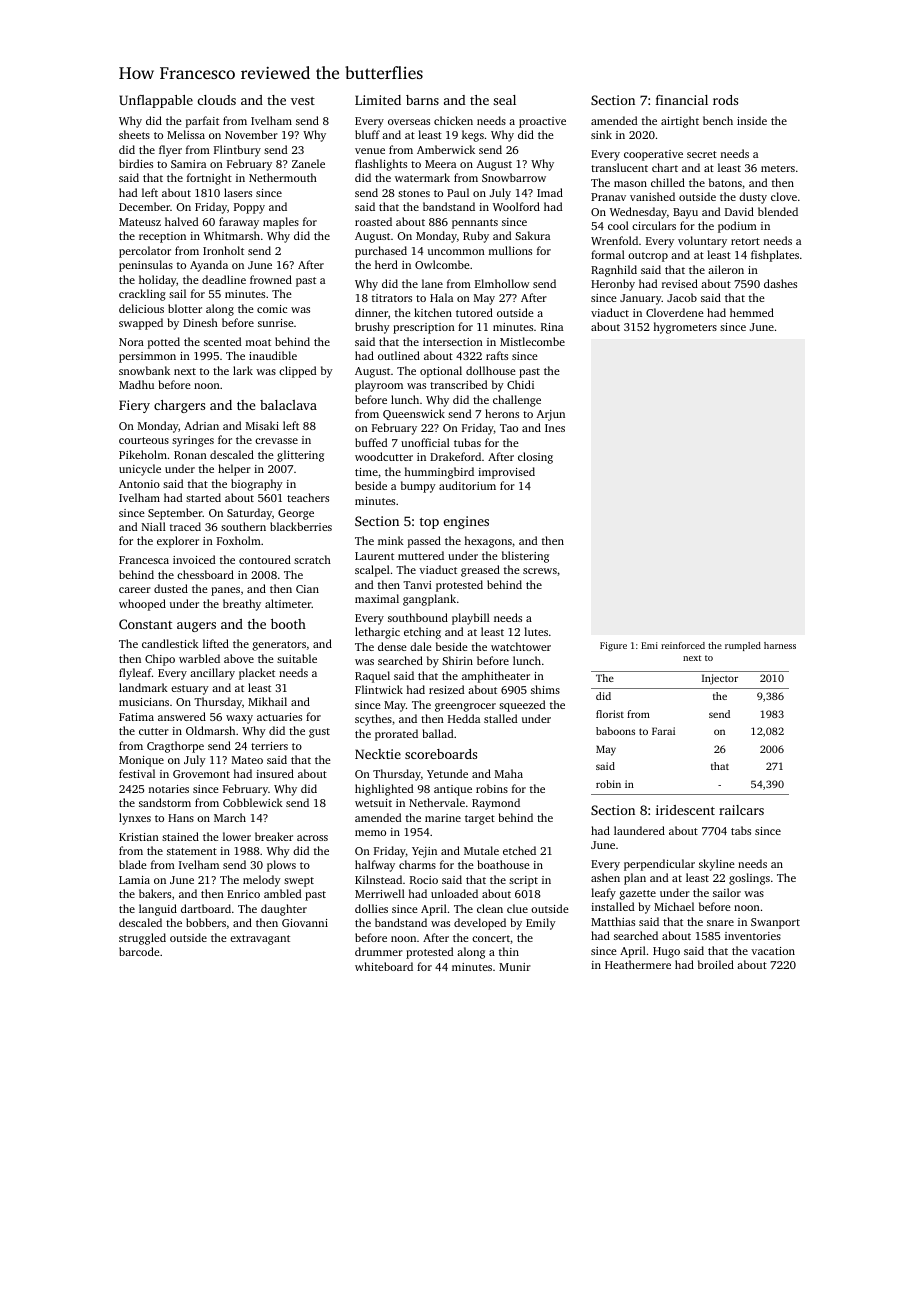  Describe the element at coordinates (610, 714) in the document. I see `florist` at that location.
